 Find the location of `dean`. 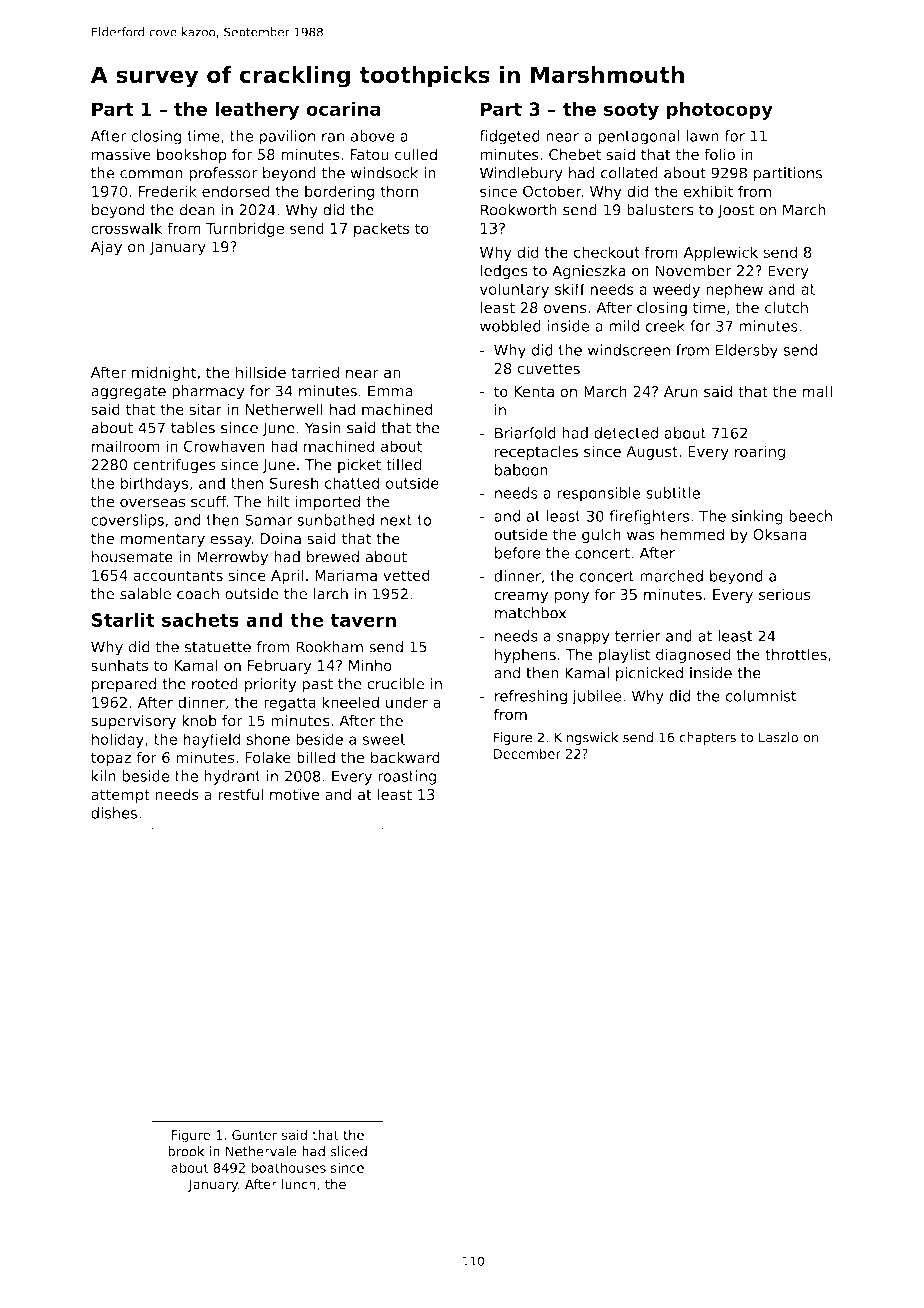

dean is located at coordinates (197, 210).
